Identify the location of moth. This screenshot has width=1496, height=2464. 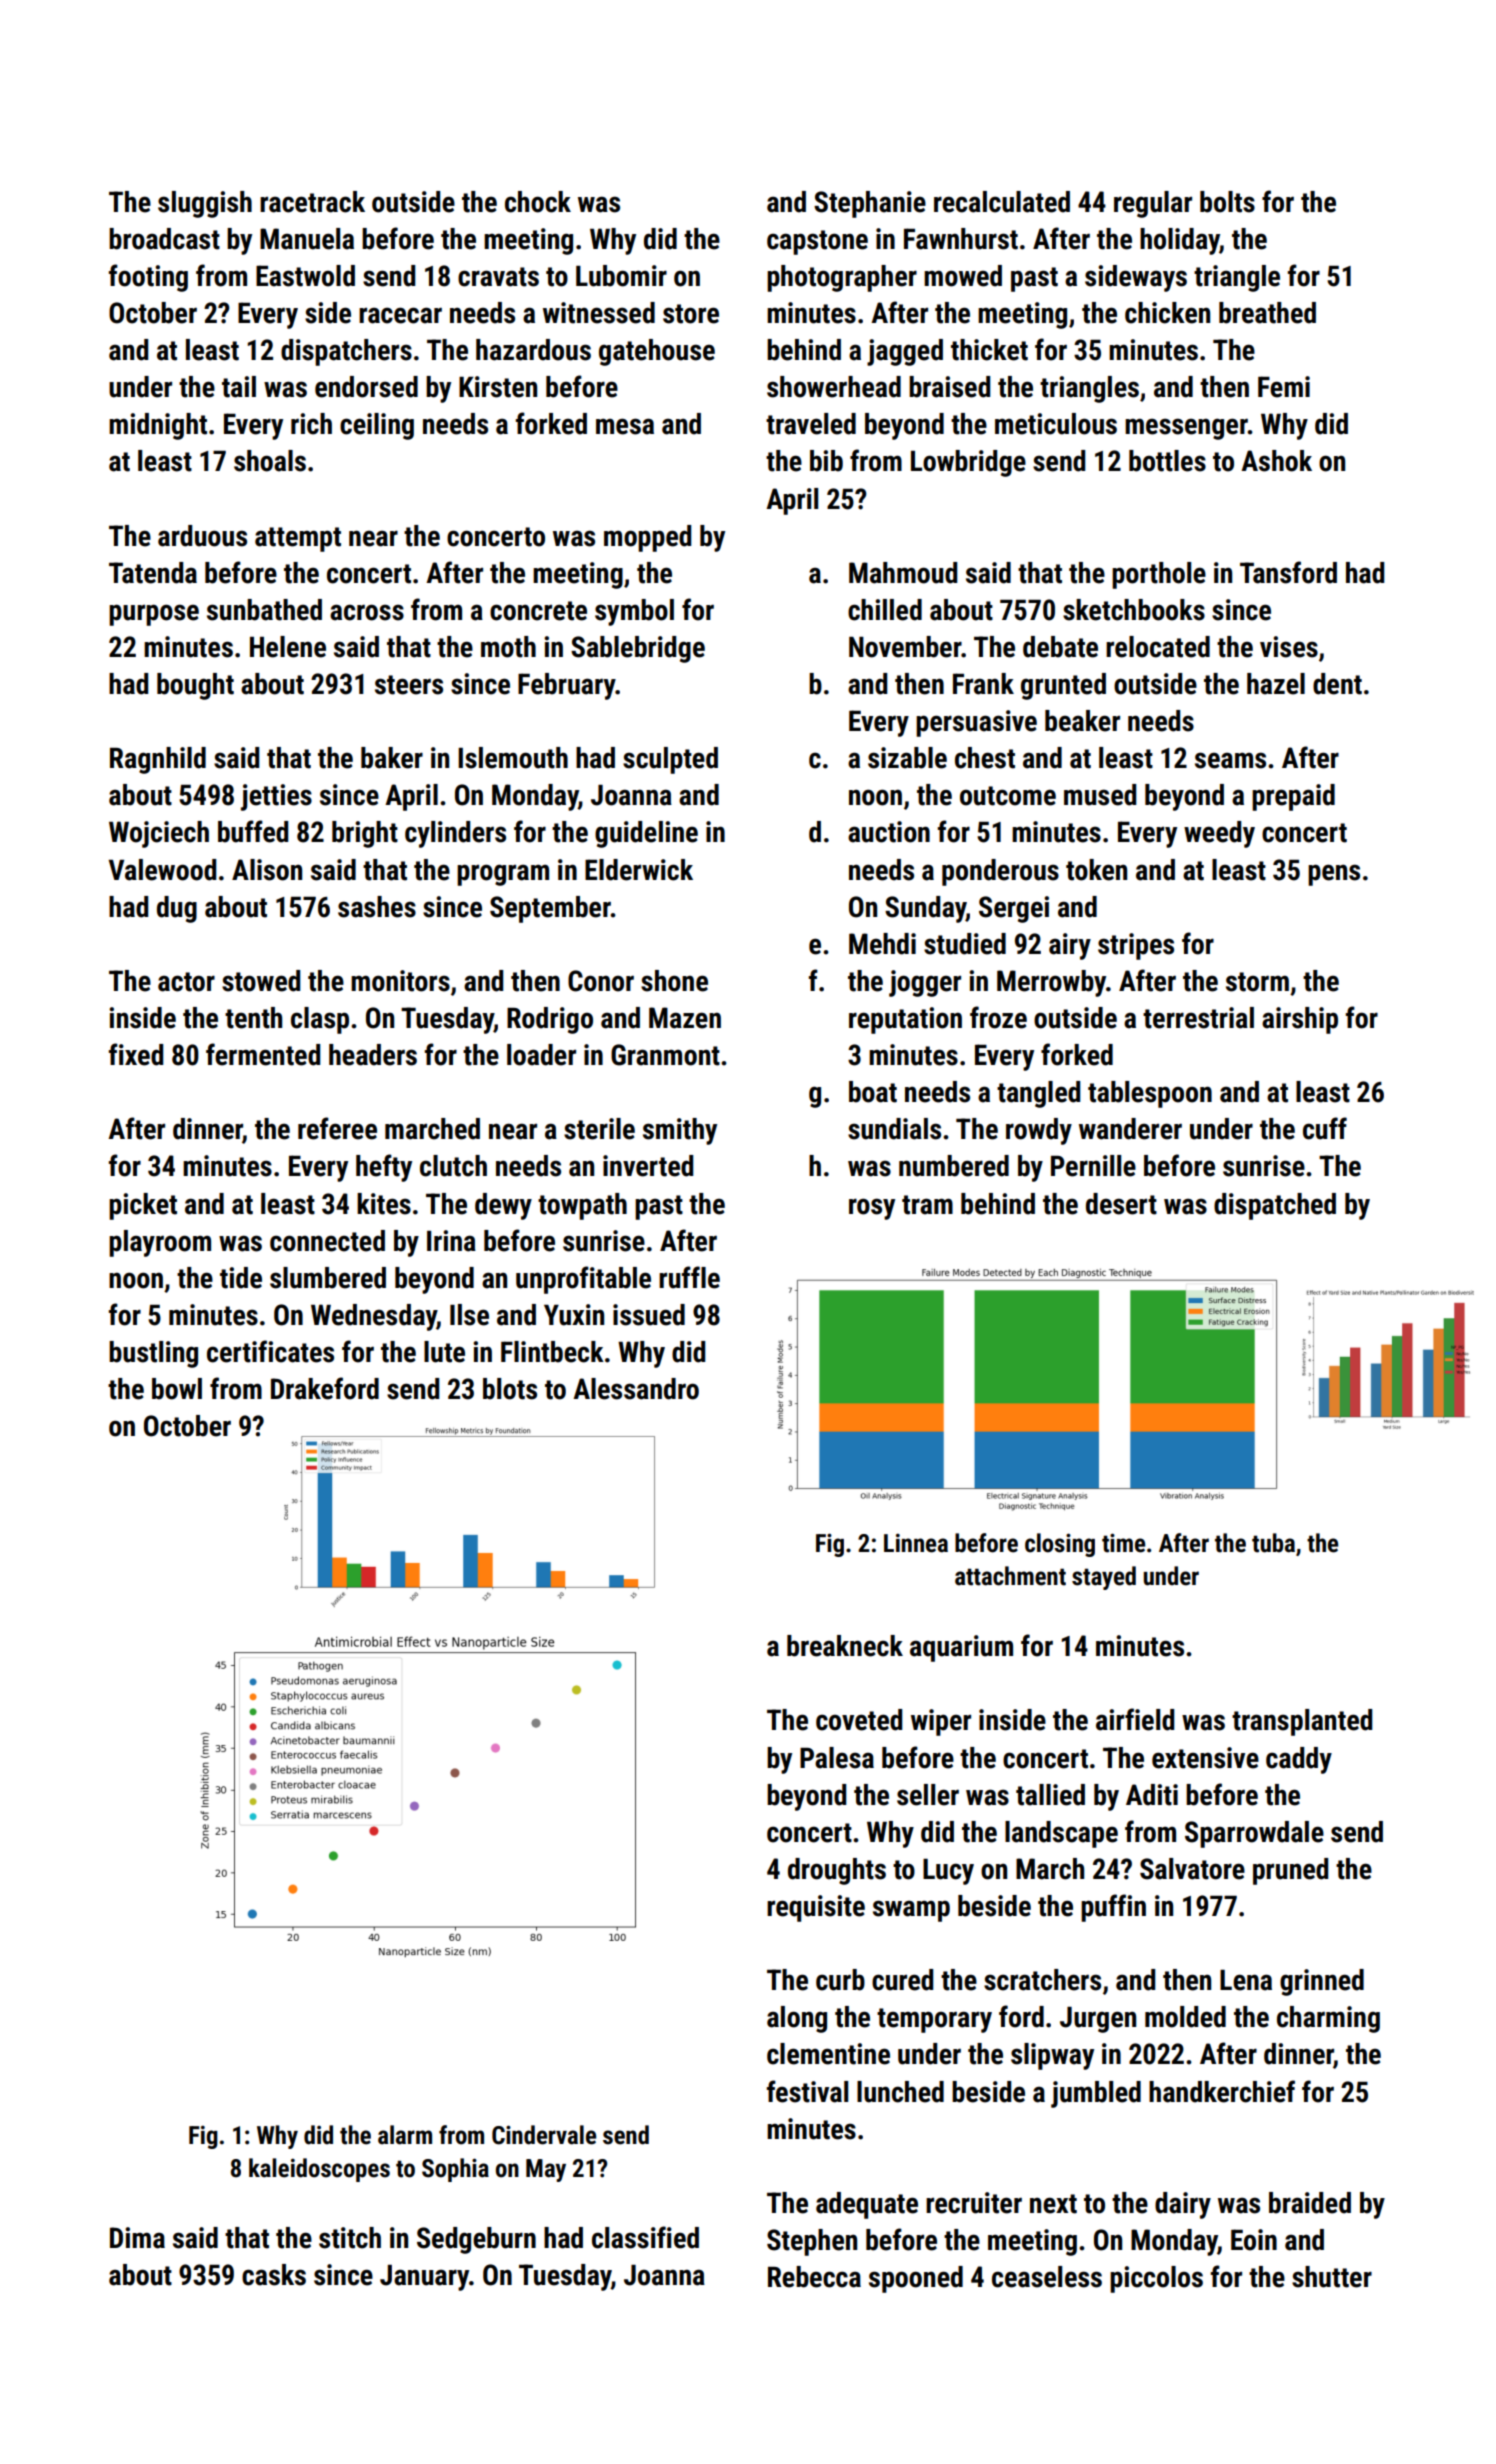
(508, 647).
